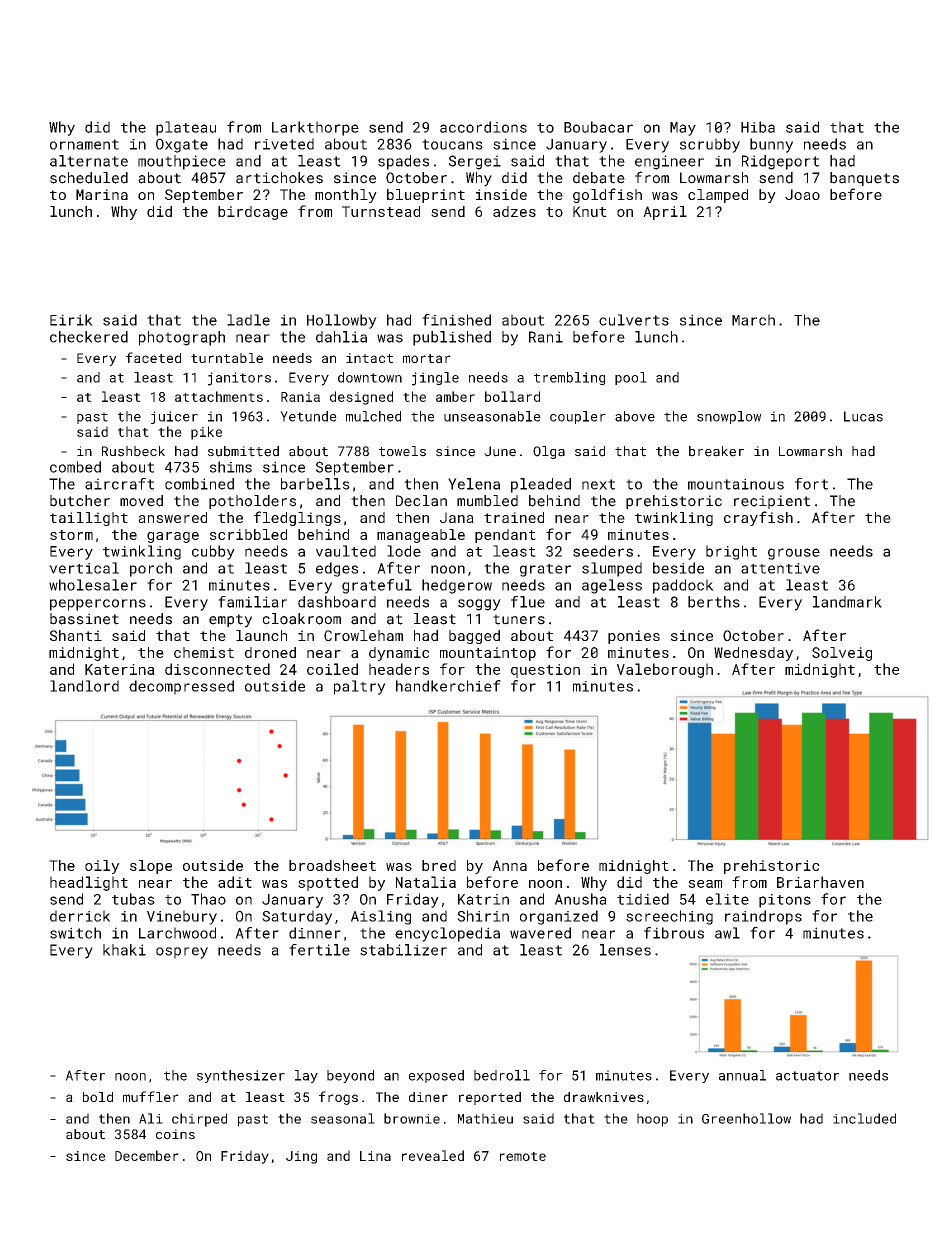 The height and width of the page is (1233, 952). I want to click on Briarhaven, so click(820, 882).
